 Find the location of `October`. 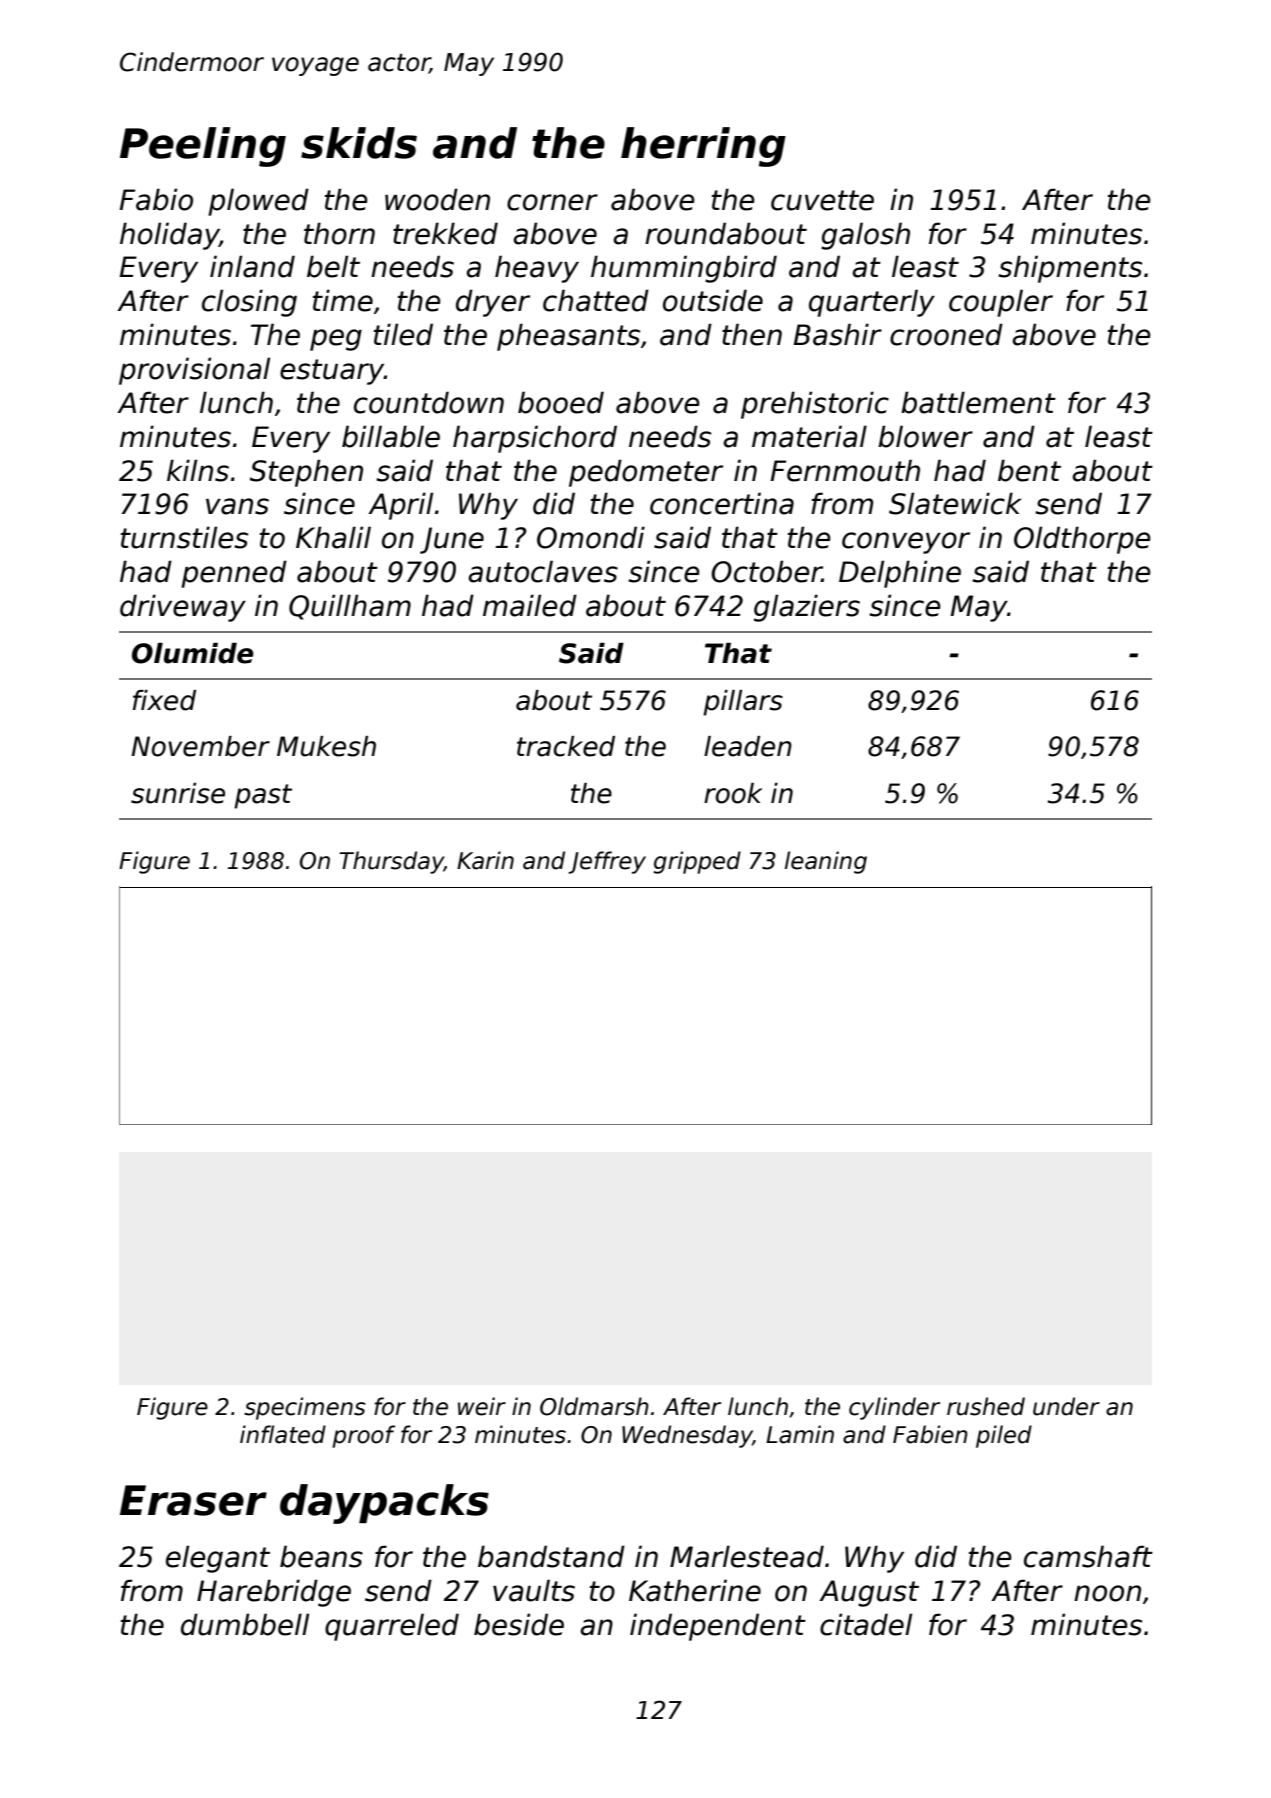

October is located at coordinates (766, 571).
